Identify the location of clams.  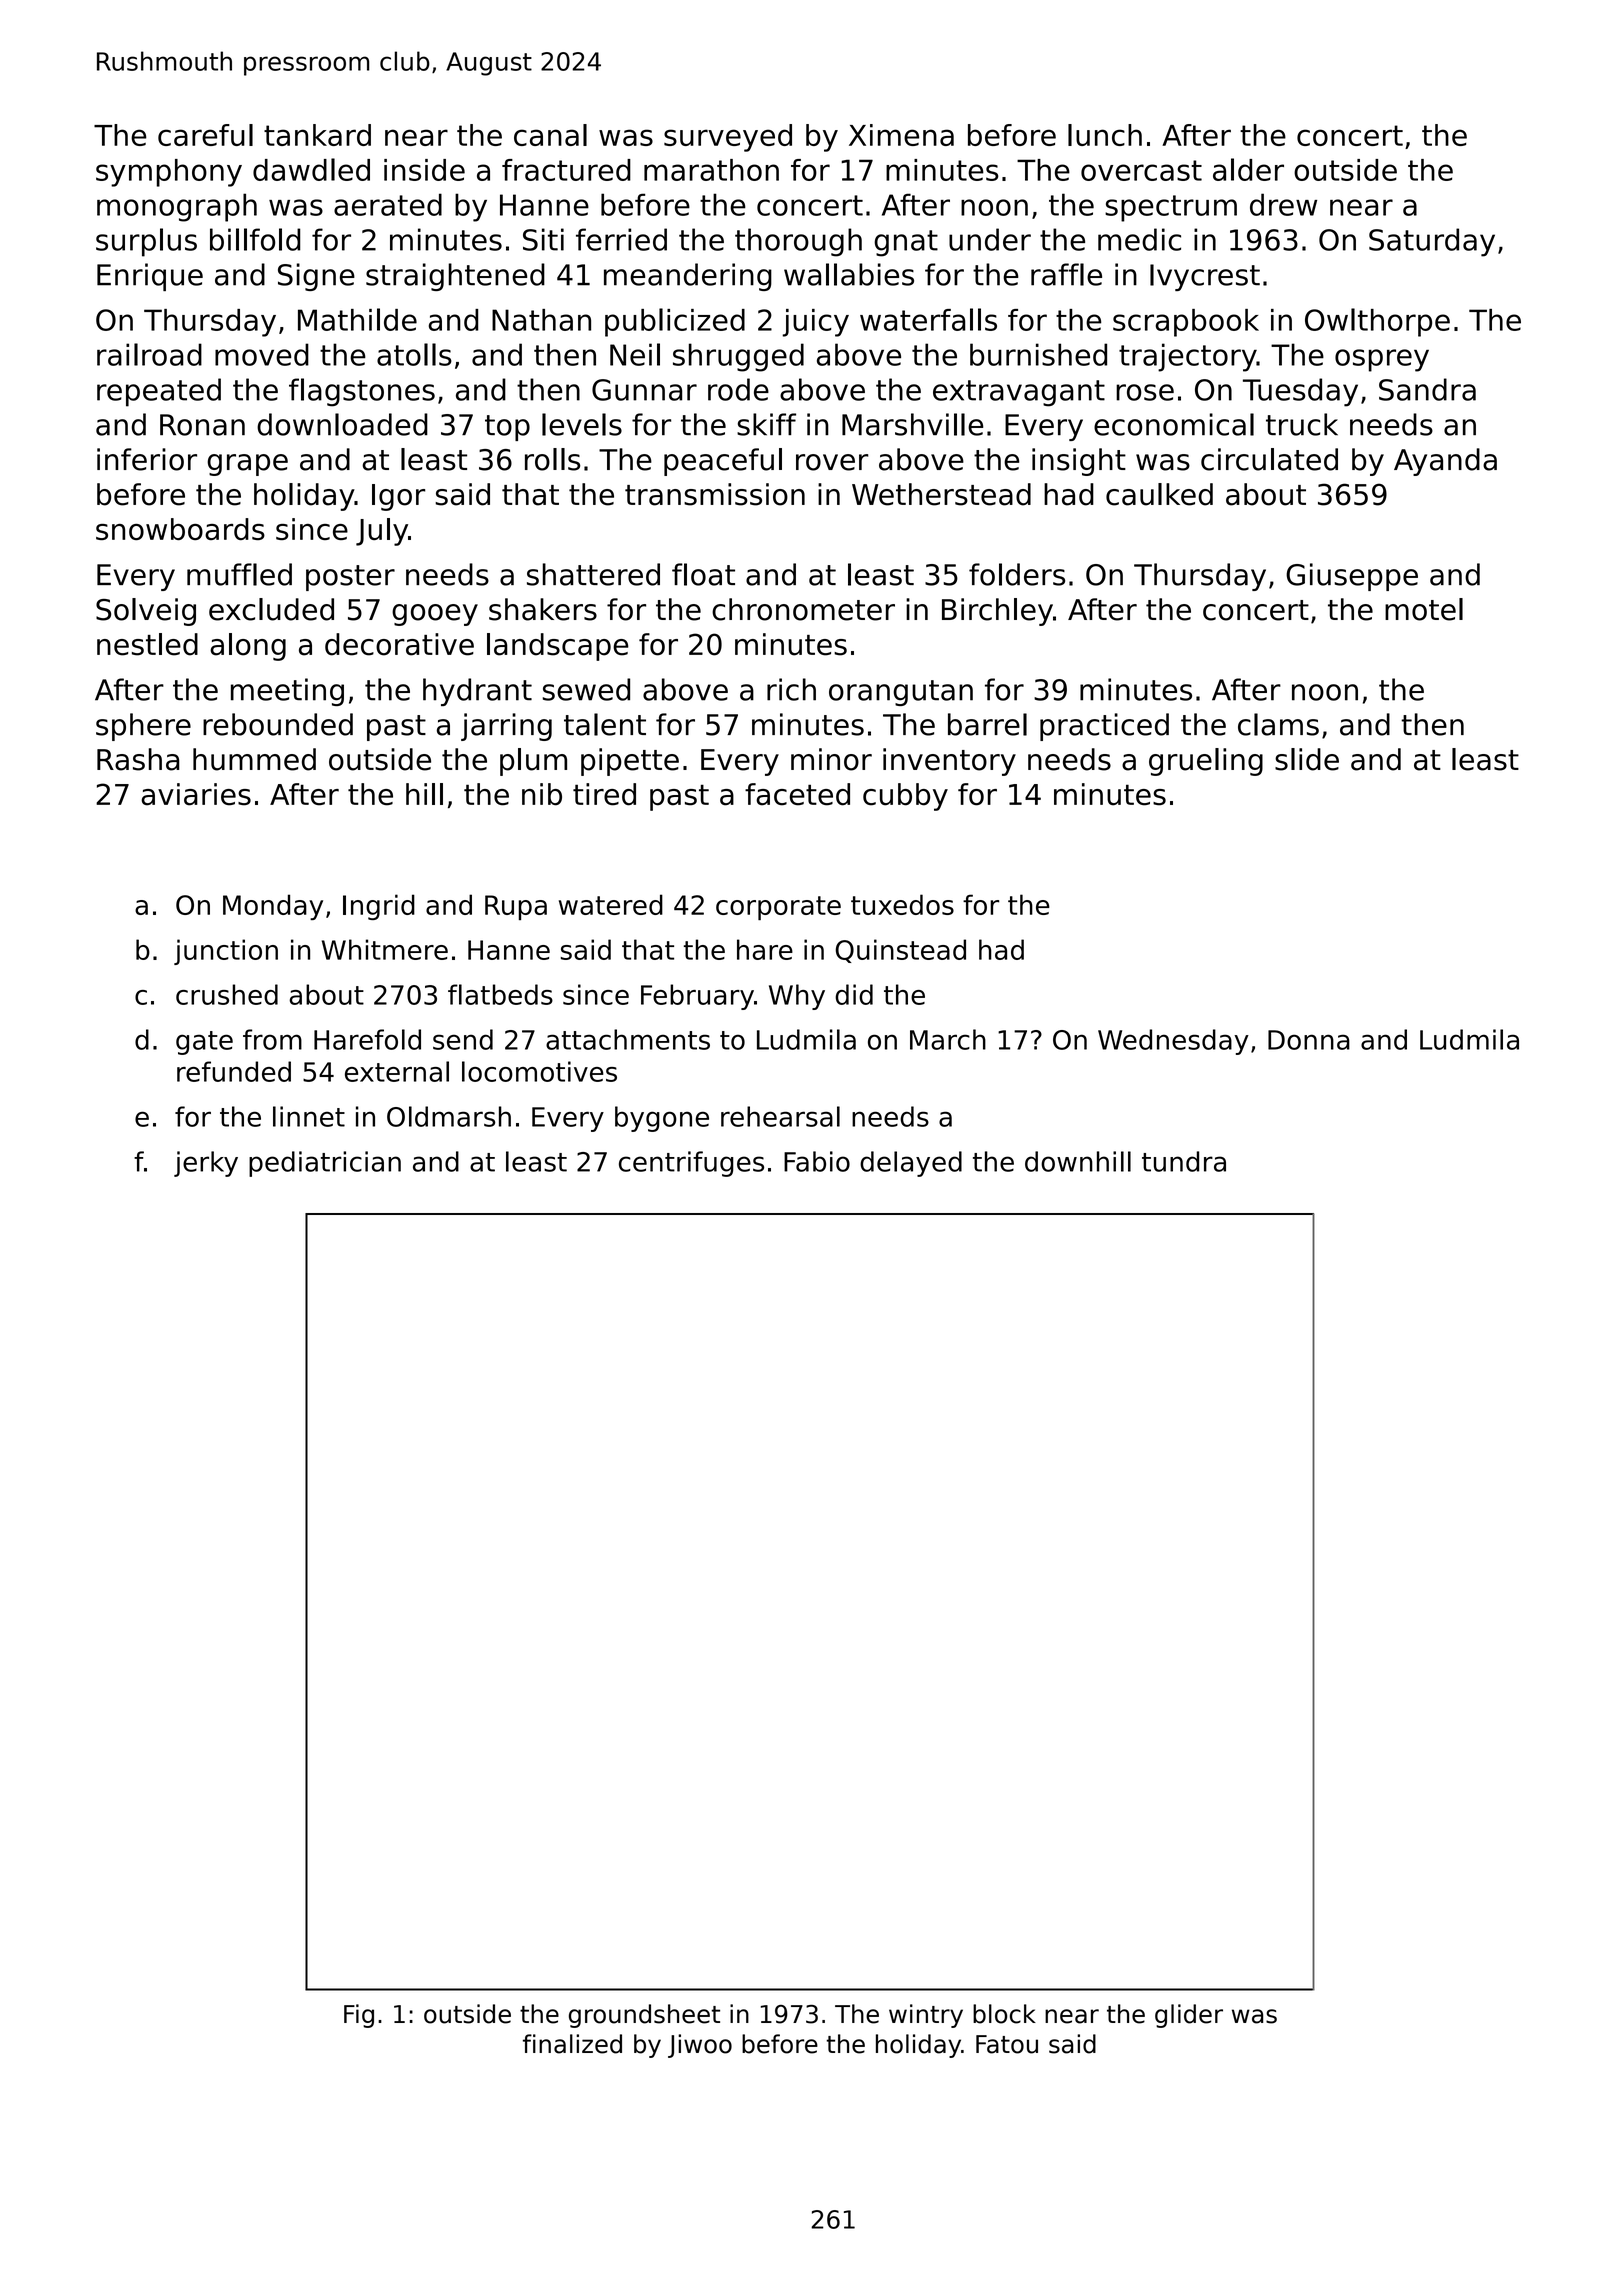
(1278, 724).
